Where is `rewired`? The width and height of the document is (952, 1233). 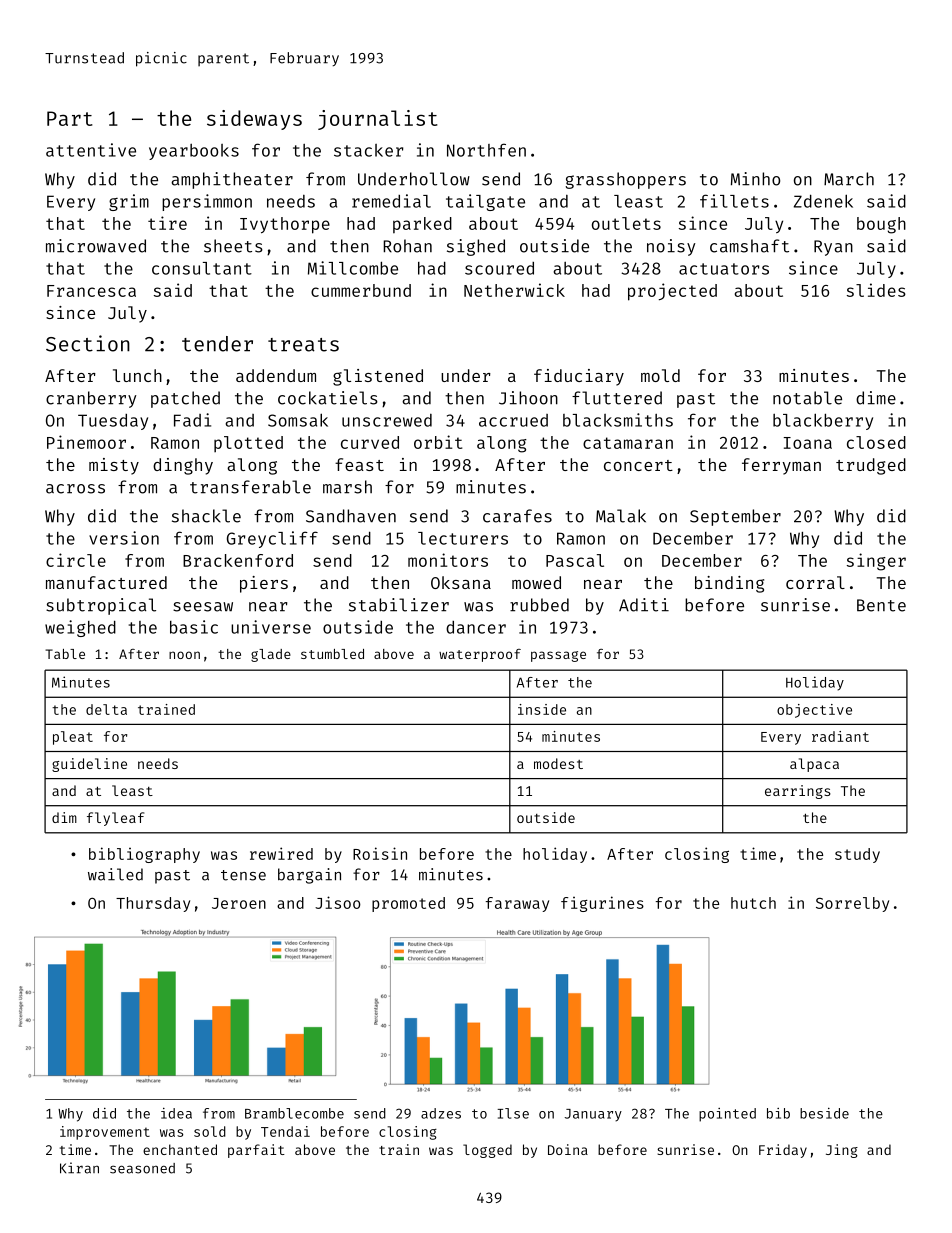 rewired is located at coordinates (281, 853).
